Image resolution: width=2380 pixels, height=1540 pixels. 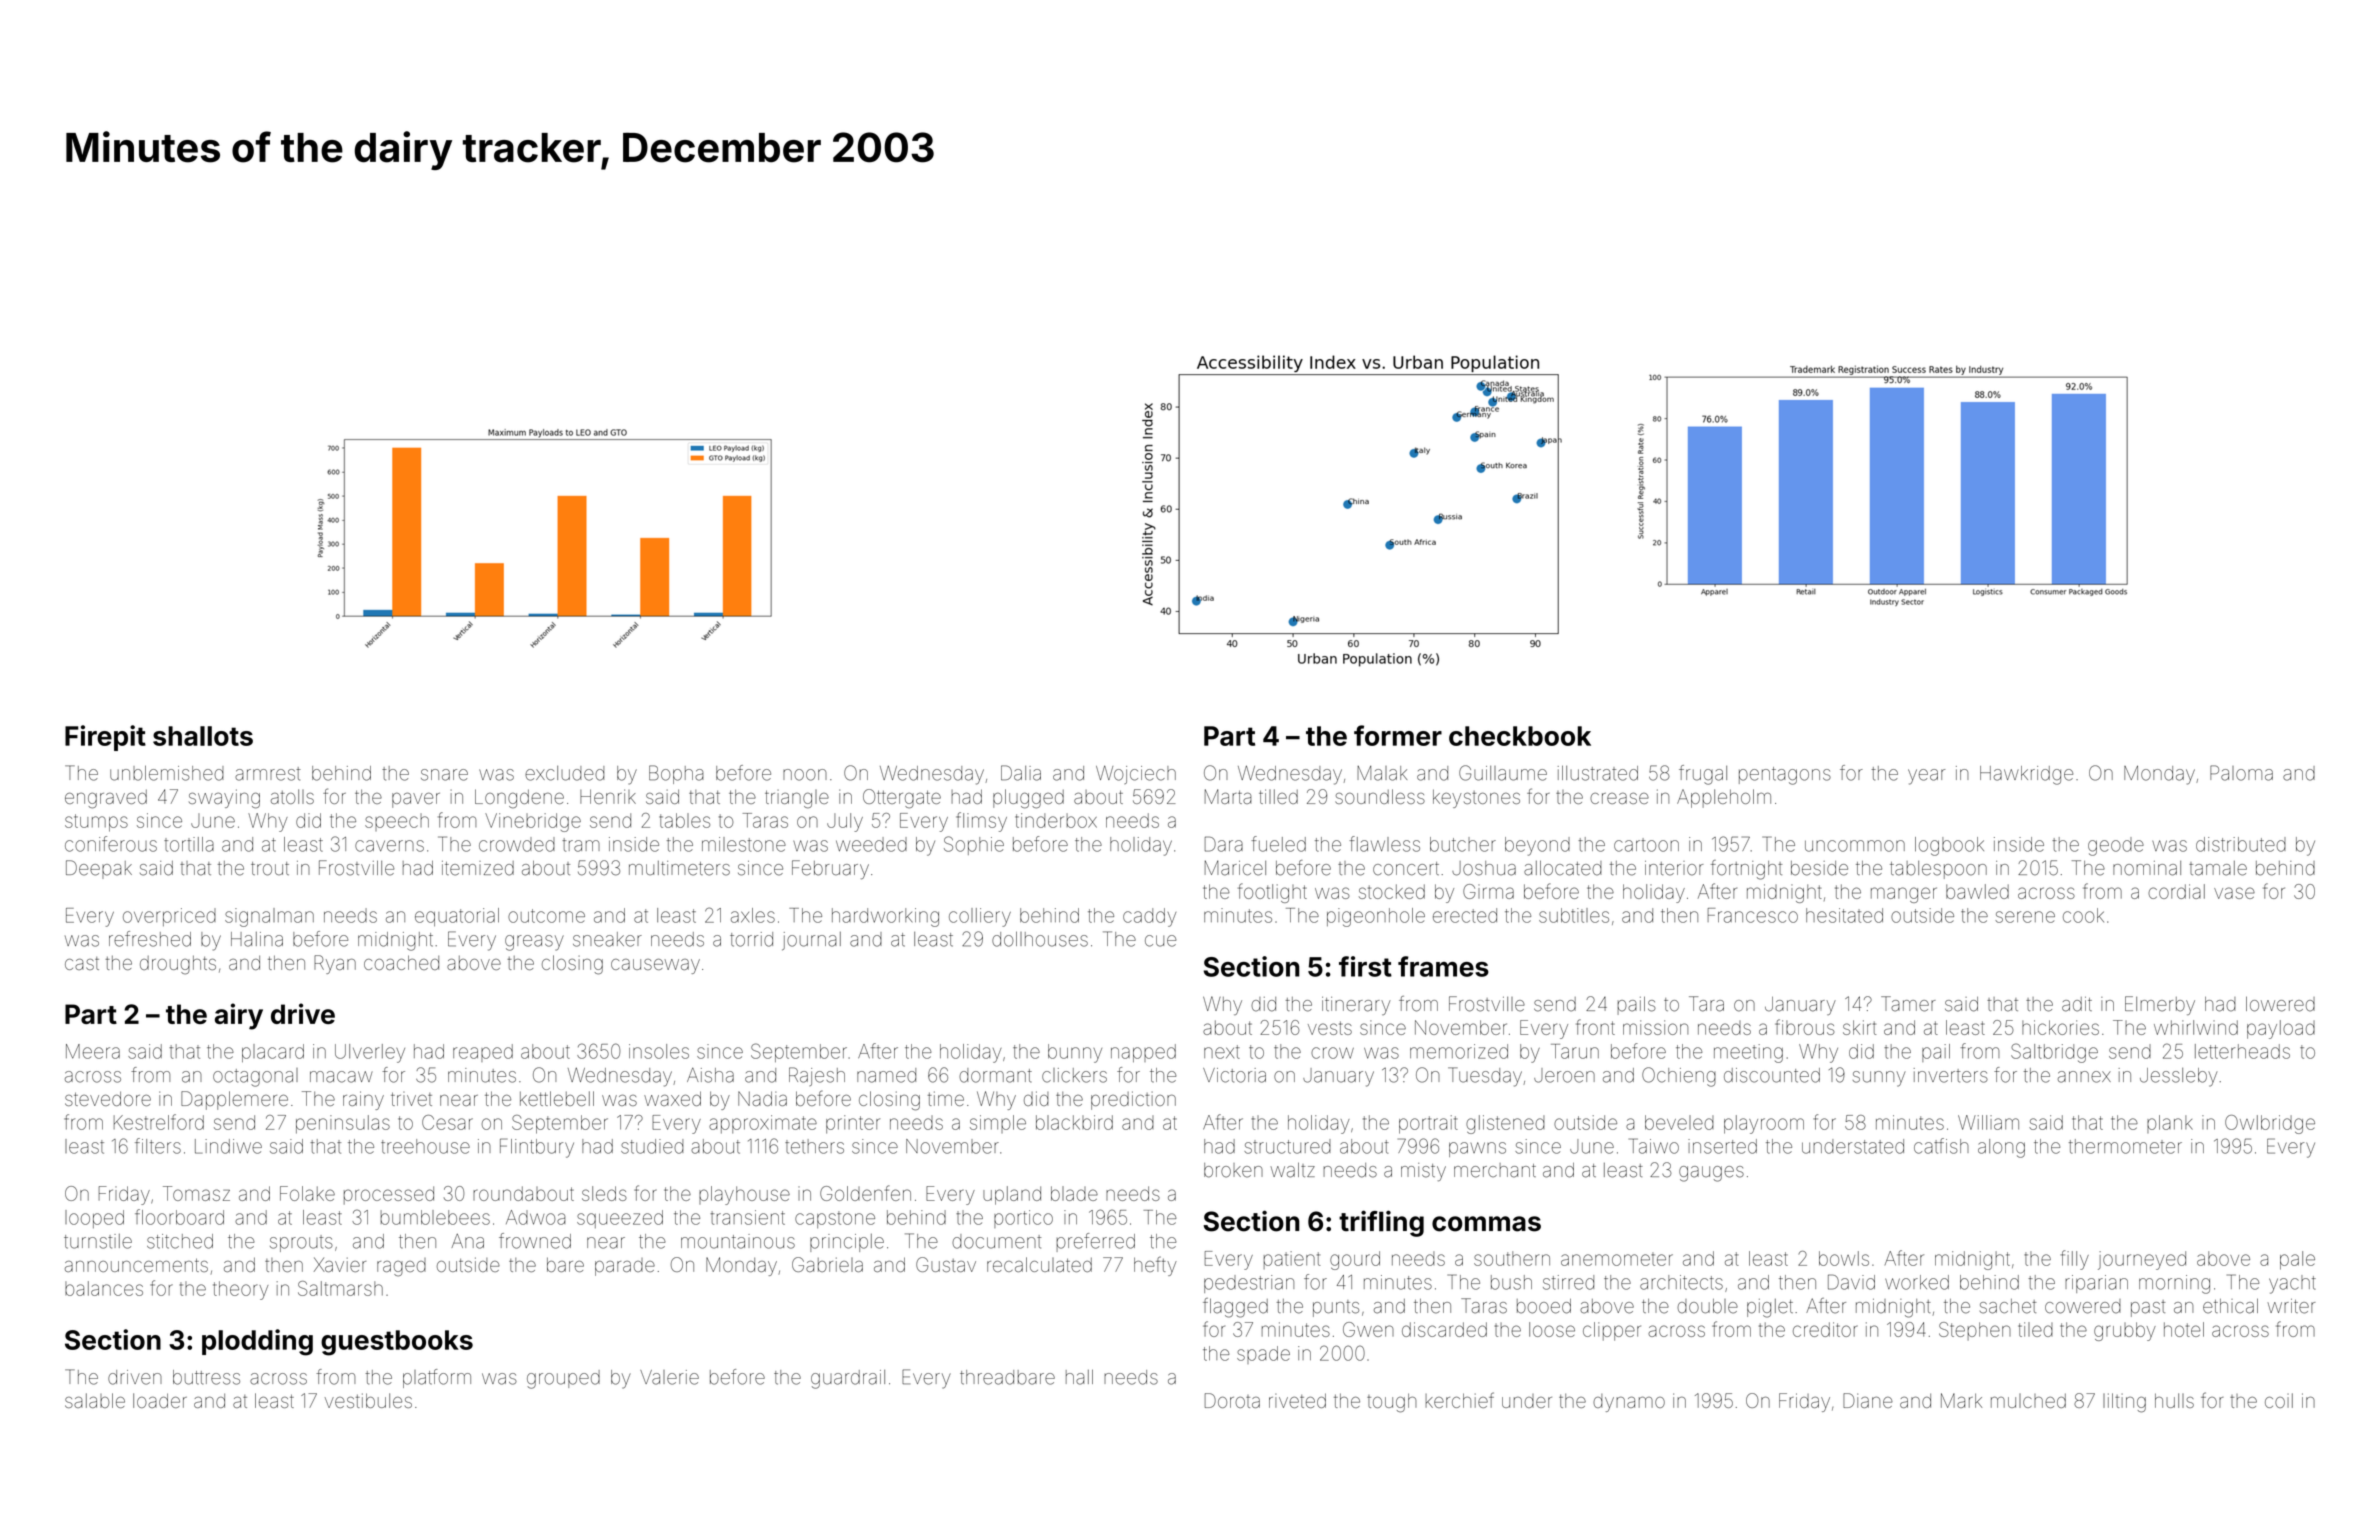 I want to click on Firepit, so click(x=105, y=738).
